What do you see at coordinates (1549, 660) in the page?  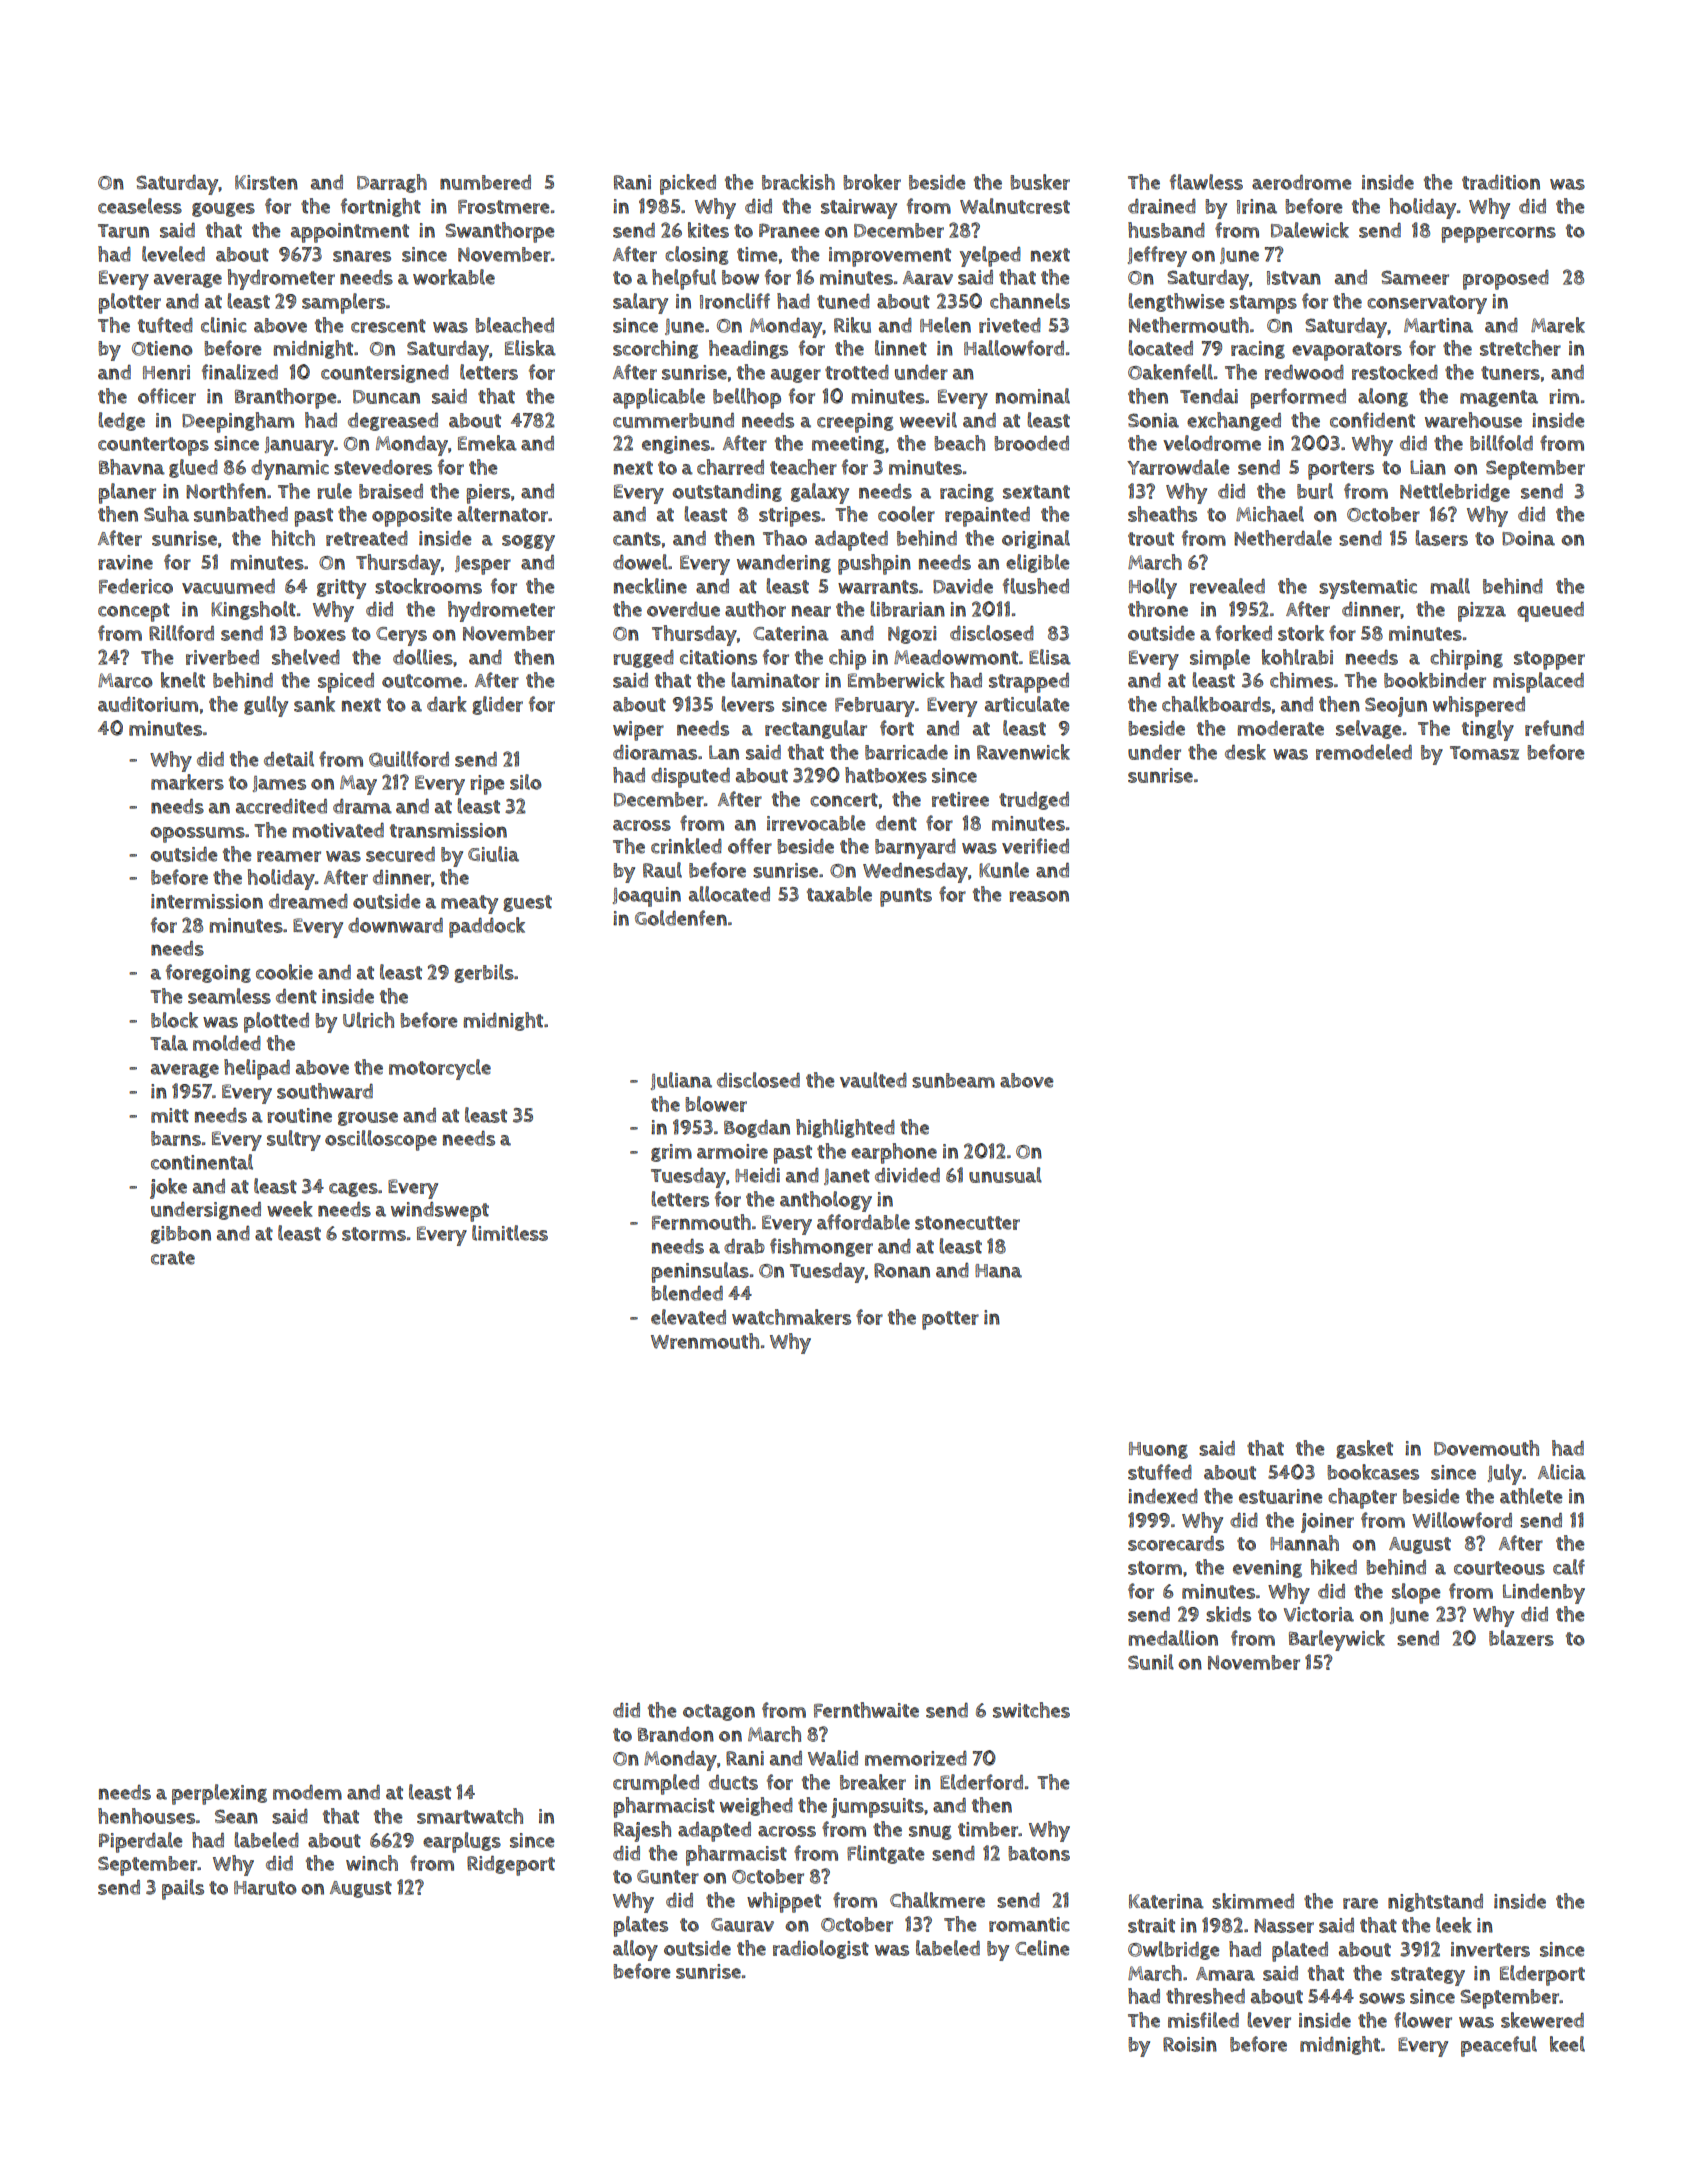 I see `stopper` at bounding box center [1549, 660].
